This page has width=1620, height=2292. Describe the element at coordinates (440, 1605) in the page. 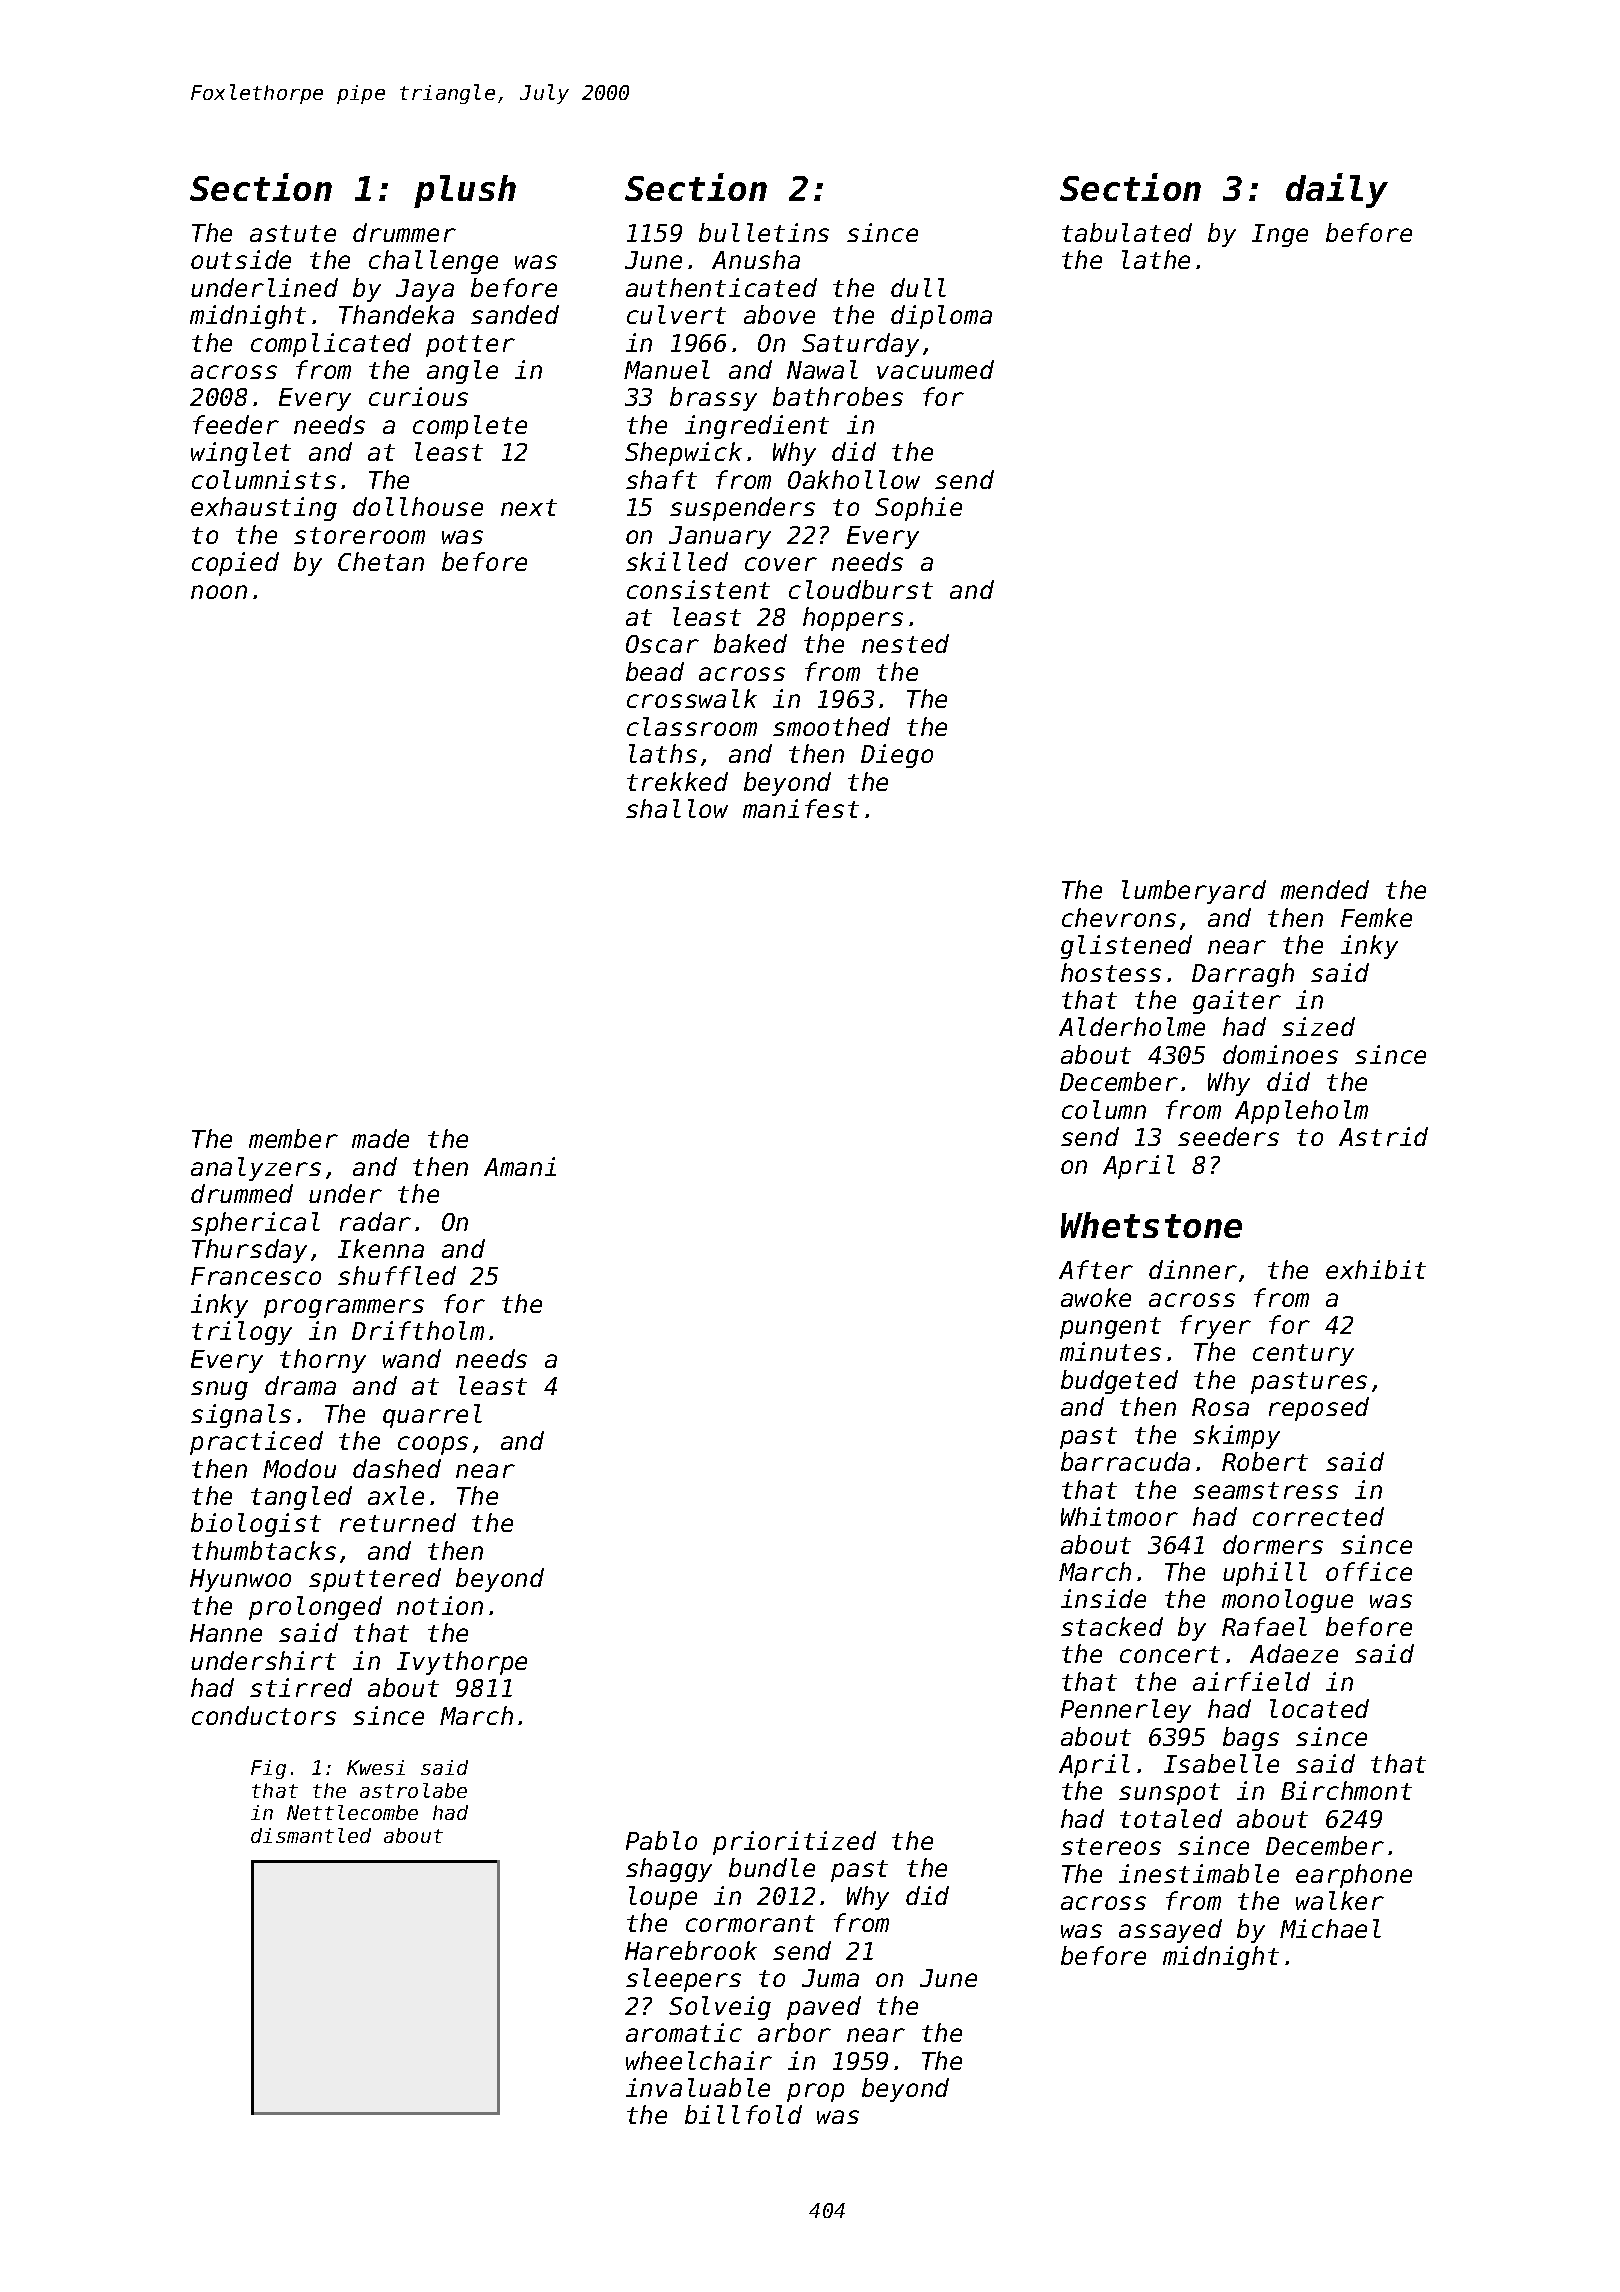

I see `notion` at that location.
